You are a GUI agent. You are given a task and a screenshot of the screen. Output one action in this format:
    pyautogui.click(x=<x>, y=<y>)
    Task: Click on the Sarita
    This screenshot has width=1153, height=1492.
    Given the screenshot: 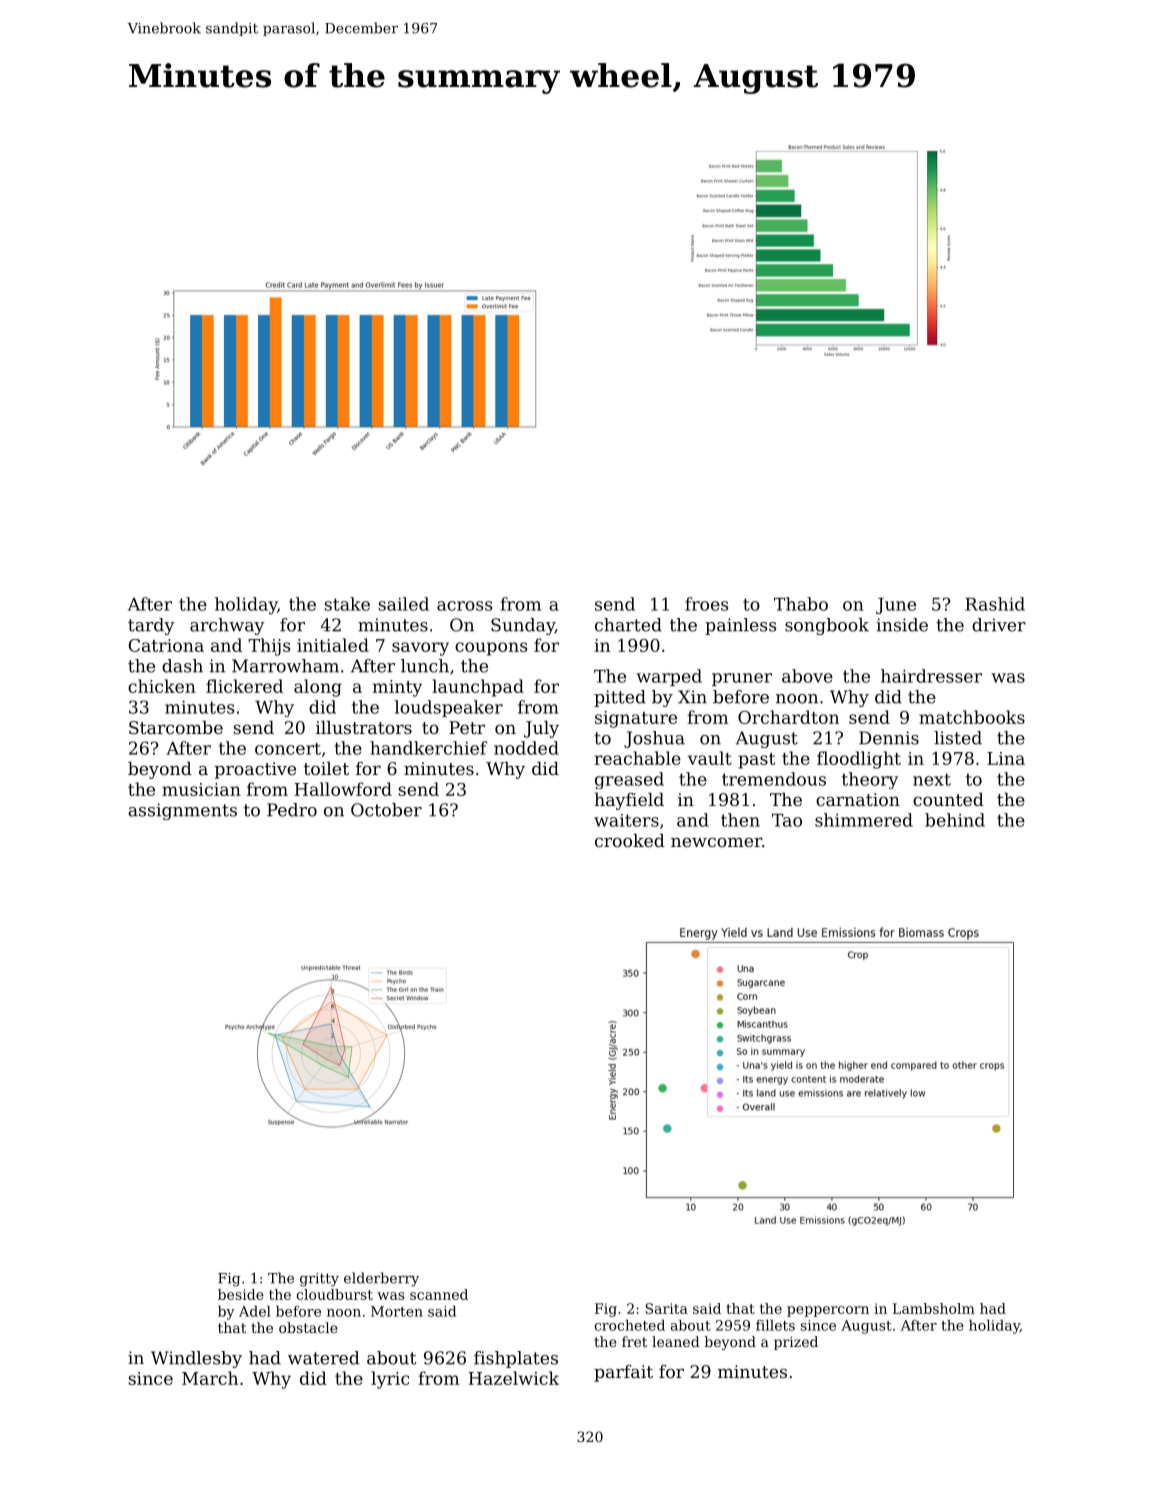 What is the action you would take?
    pyautogui.click(x=667, y=1308)
